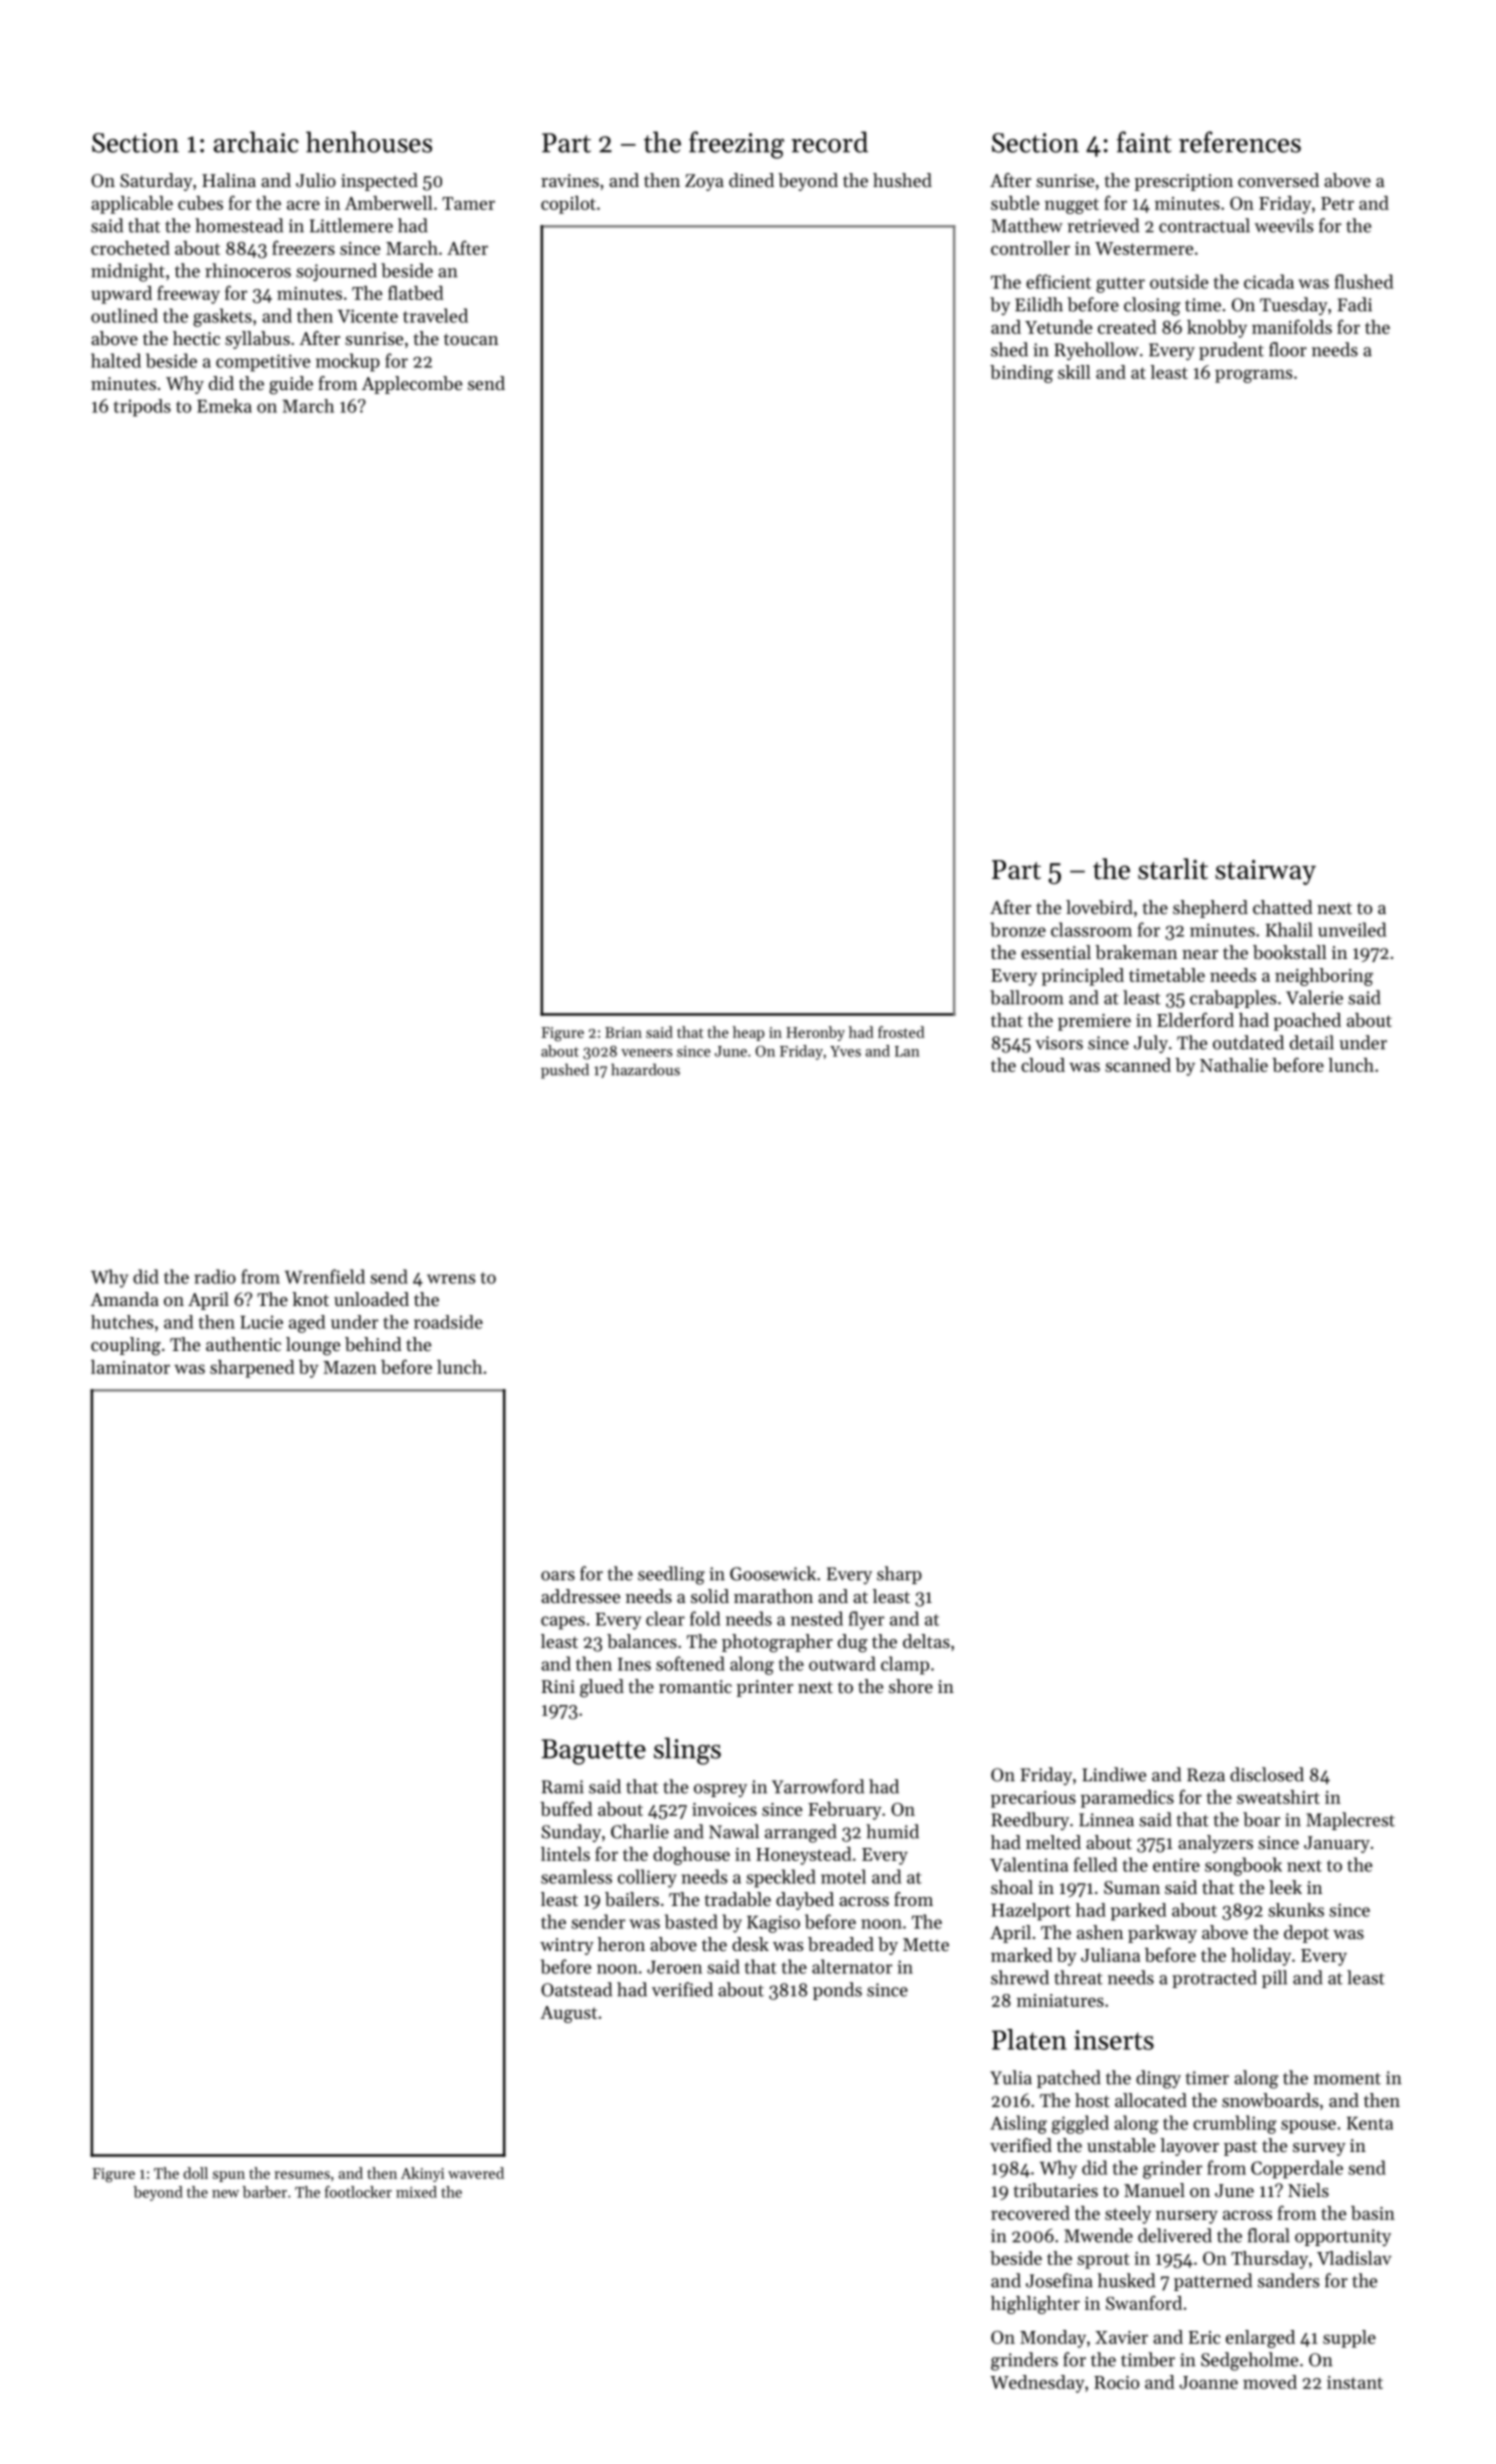  Describe the element at coordinates (1011, 2077) in the screenshot. I see `Yulia` at that location.
